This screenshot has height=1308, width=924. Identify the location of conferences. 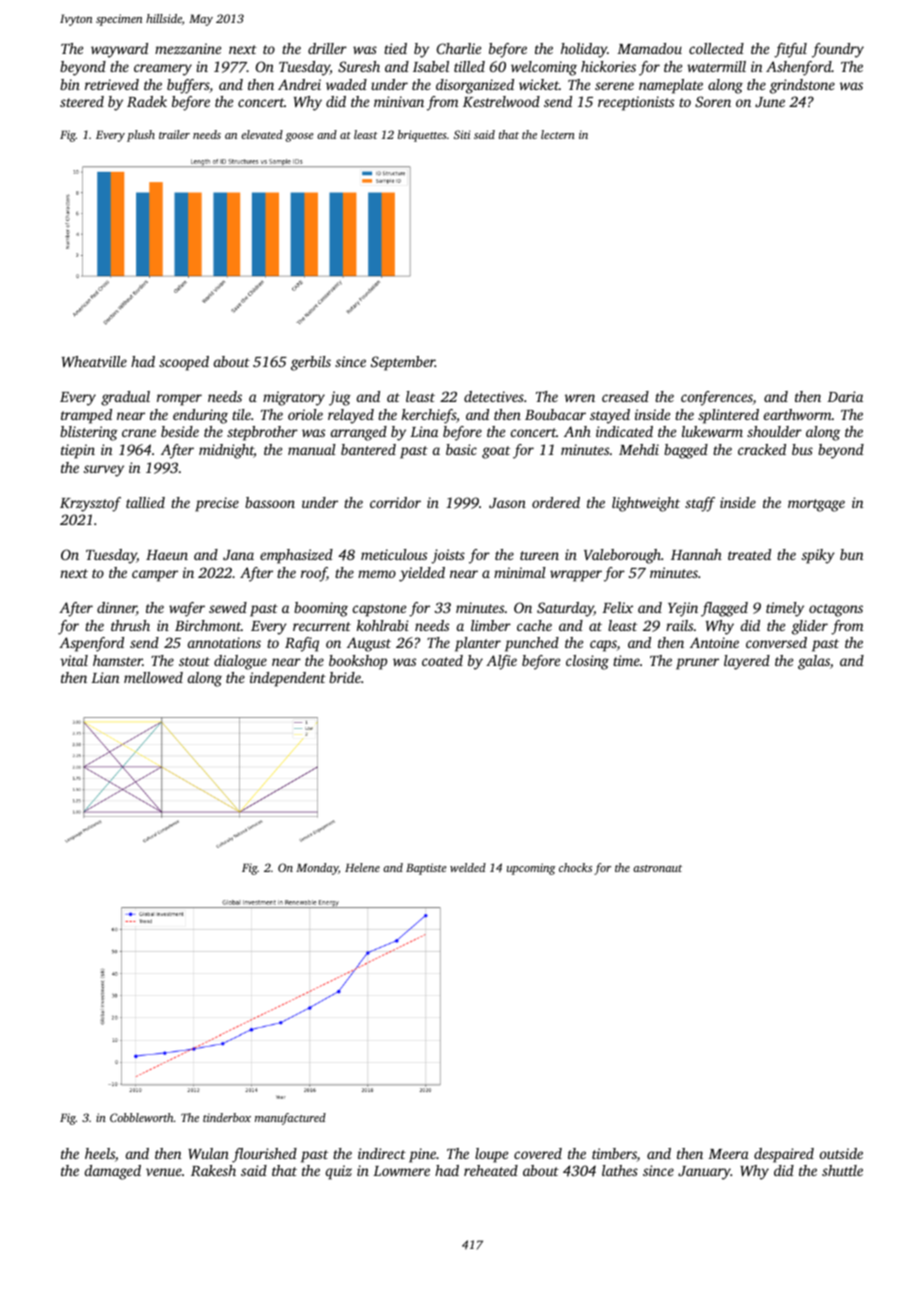
(717, 398).
